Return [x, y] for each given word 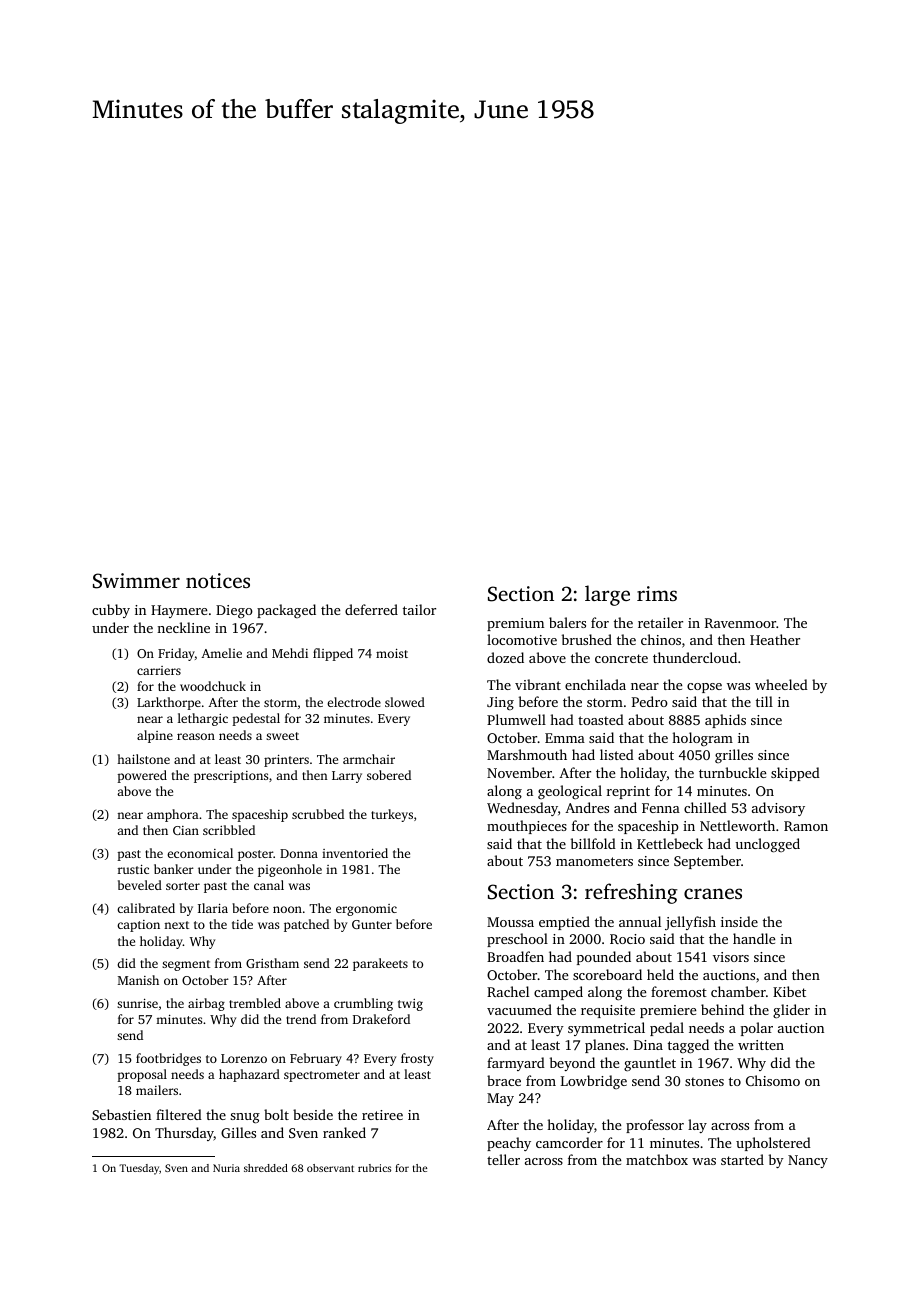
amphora [173, 815]
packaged [286, 611]
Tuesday [139, 1169]
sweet [282, 736]
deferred [371, 609]
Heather [775, 639]
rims [657, 593]
